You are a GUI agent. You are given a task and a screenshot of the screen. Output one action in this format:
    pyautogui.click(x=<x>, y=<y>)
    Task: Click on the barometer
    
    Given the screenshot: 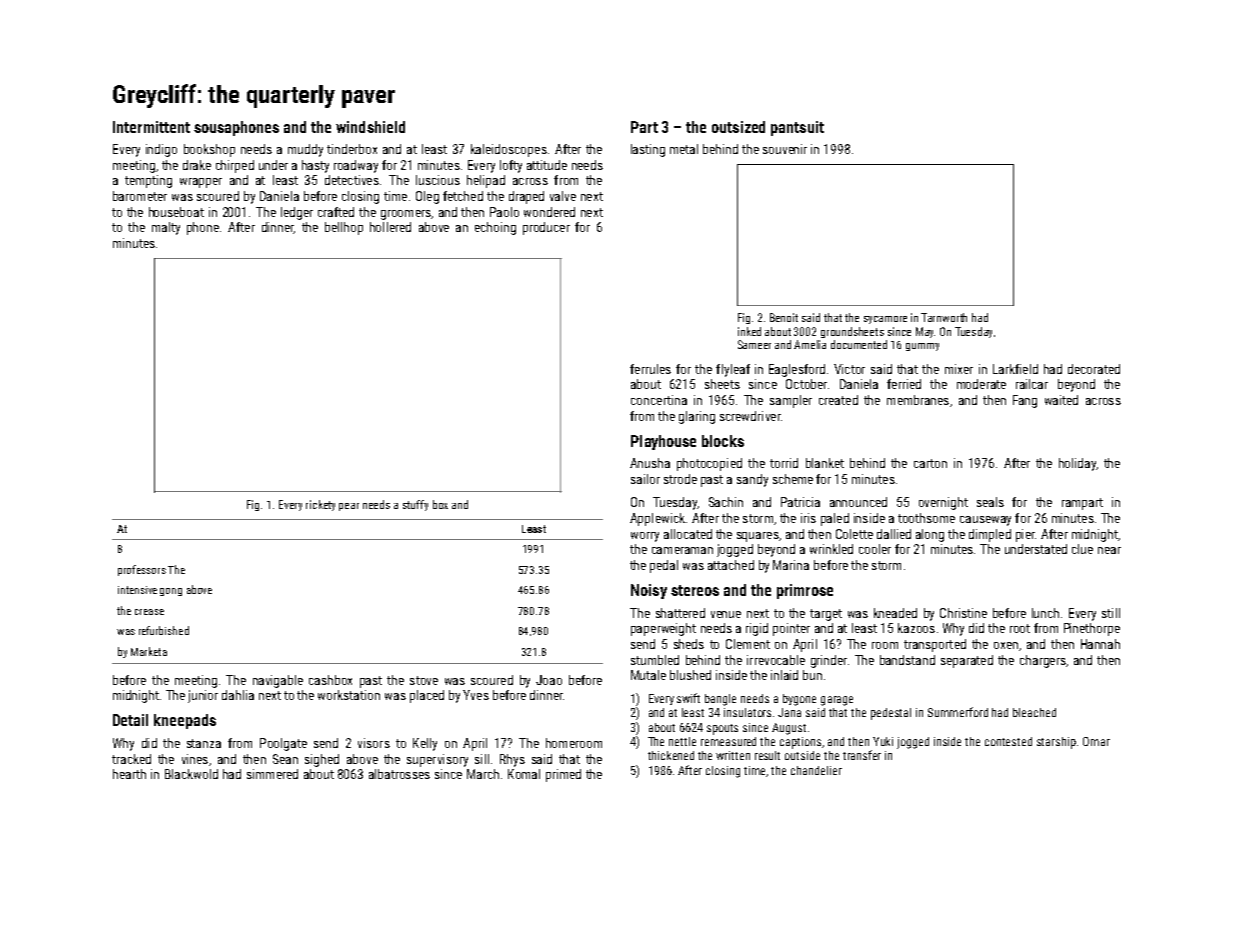 What is the action you would take?
    pyautogui.click(x=140, y=196)
